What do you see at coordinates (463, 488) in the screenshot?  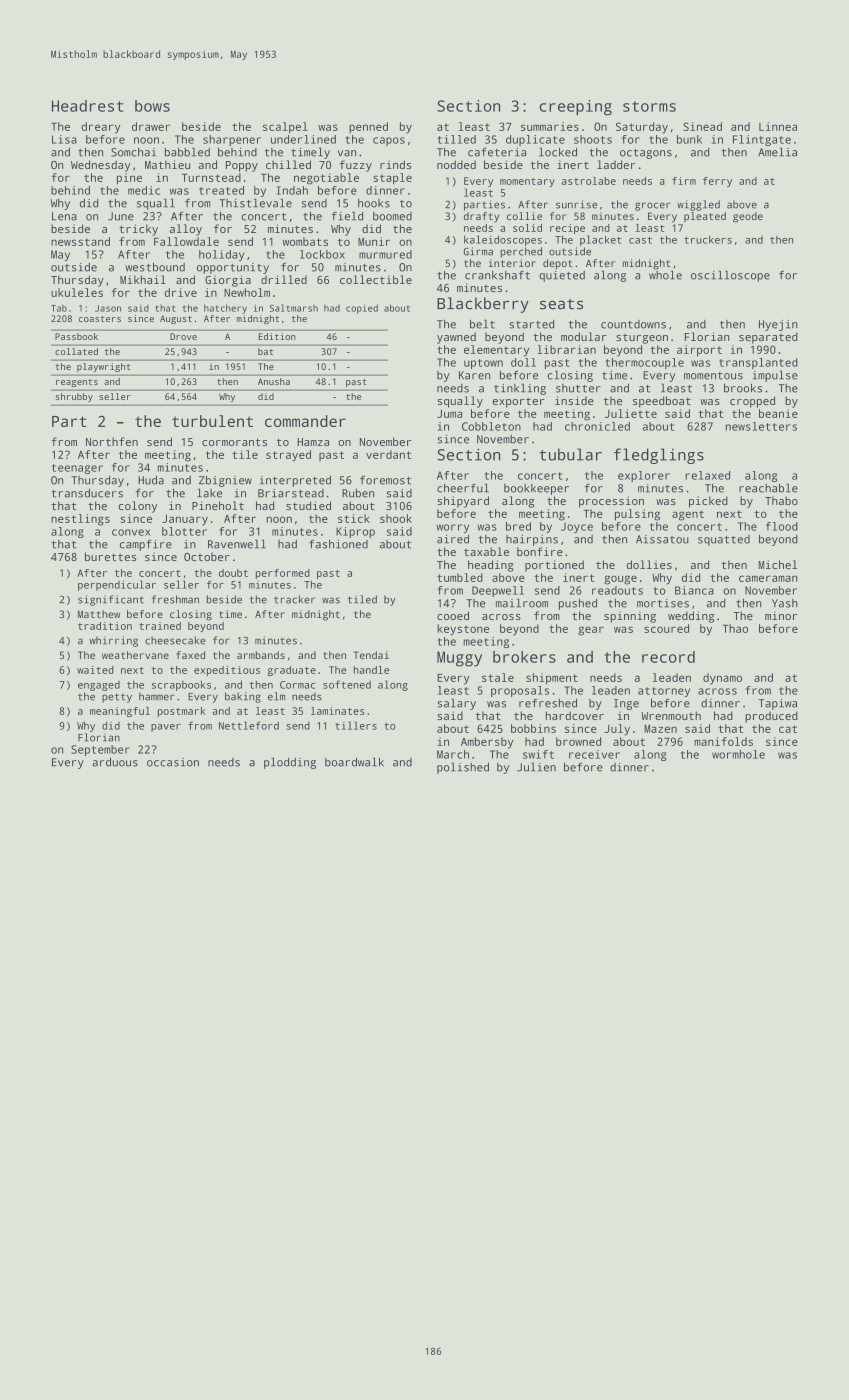 I see `cheerful` at bounding box center [463, 488].
